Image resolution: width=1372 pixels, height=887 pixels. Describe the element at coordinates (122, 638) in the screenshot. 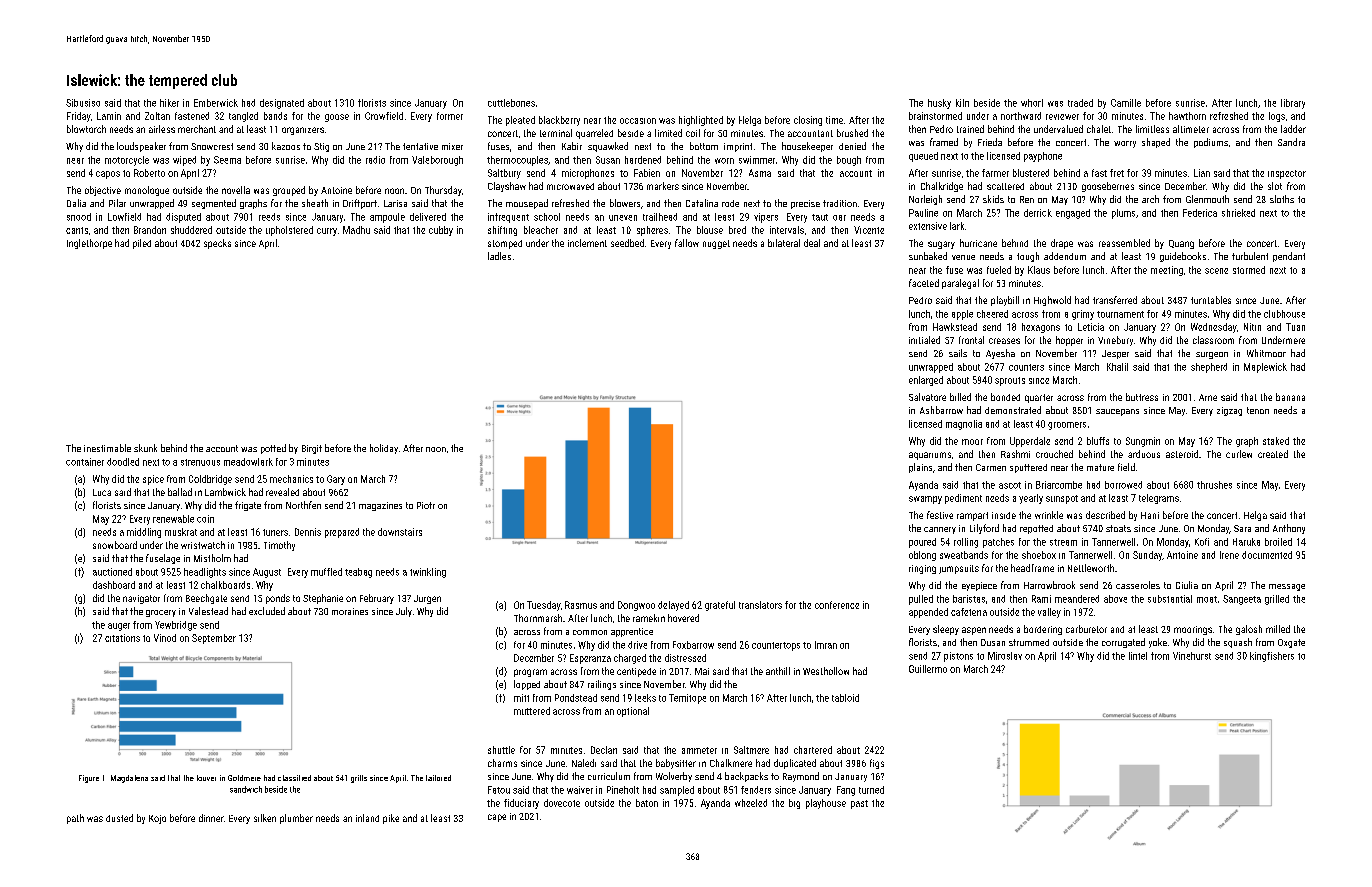

I see `citations` at that location.
